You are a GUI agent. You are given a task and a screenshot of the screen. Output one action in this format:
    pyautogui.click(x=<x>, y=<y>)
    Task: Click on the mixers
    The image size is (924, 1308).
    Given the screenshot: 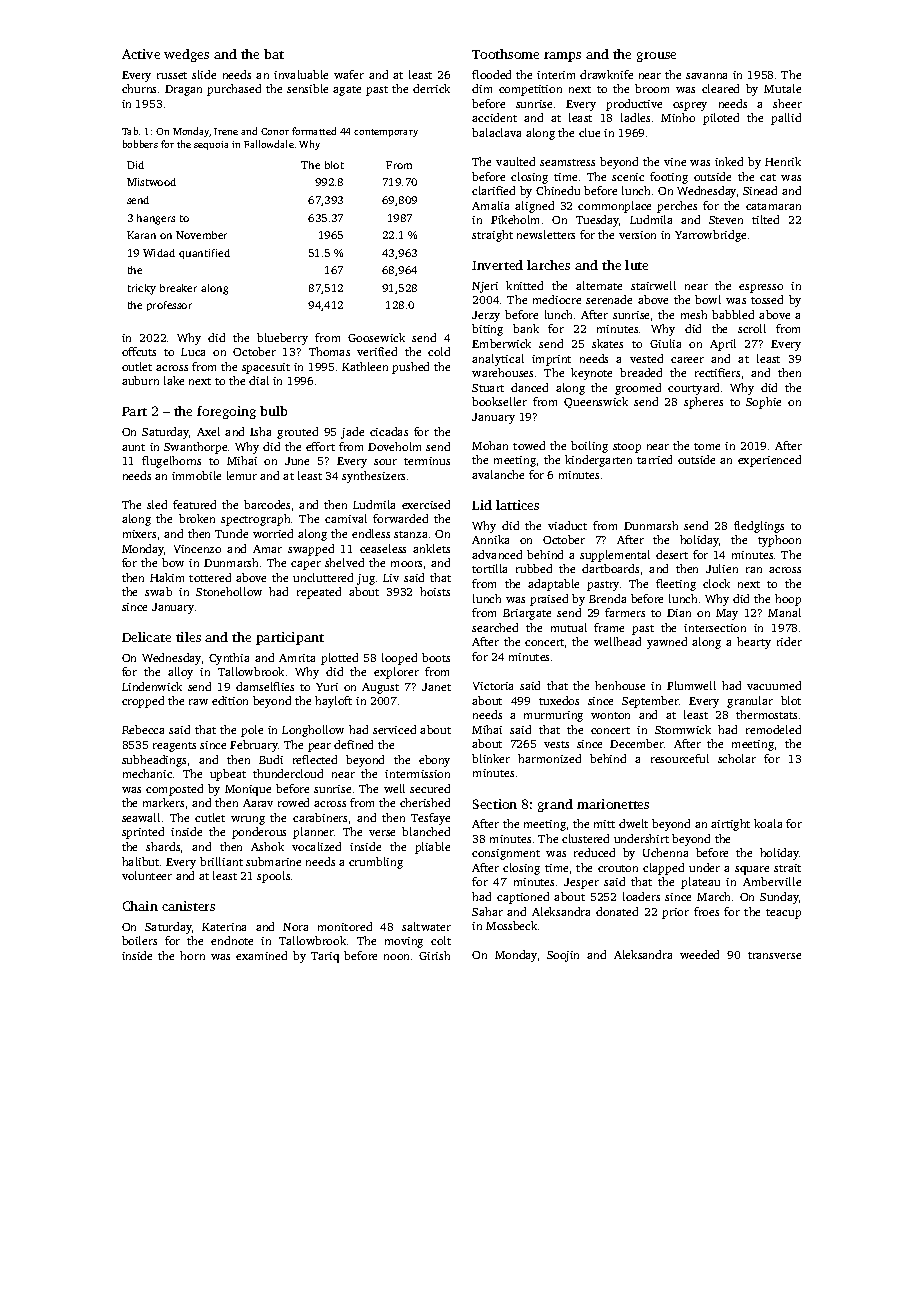 What is the action you would take?
    pyautogui.click(x=139, y=534)
